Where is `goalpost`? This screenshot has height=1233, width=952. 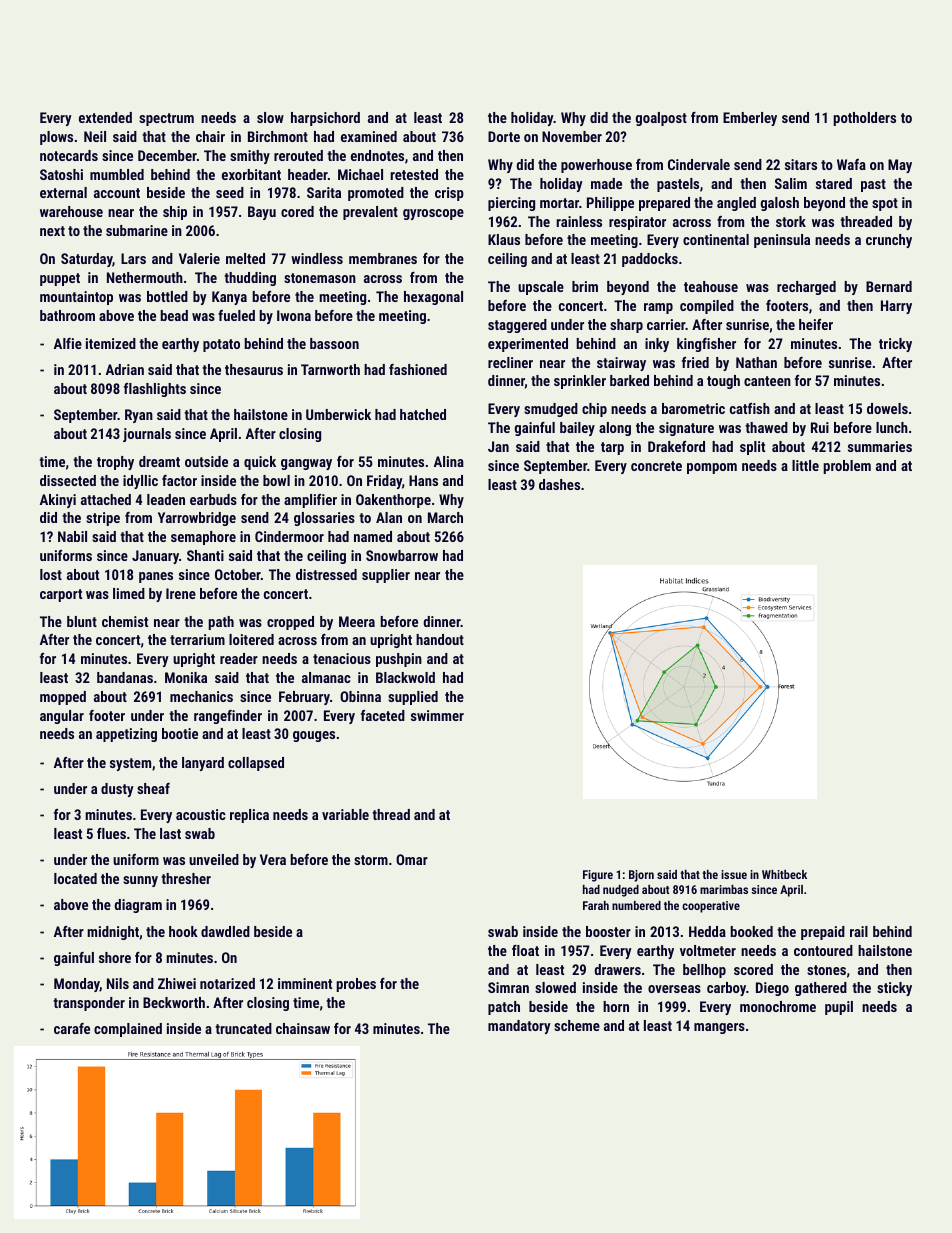 goalpost is located at coordinates (661, 119).
